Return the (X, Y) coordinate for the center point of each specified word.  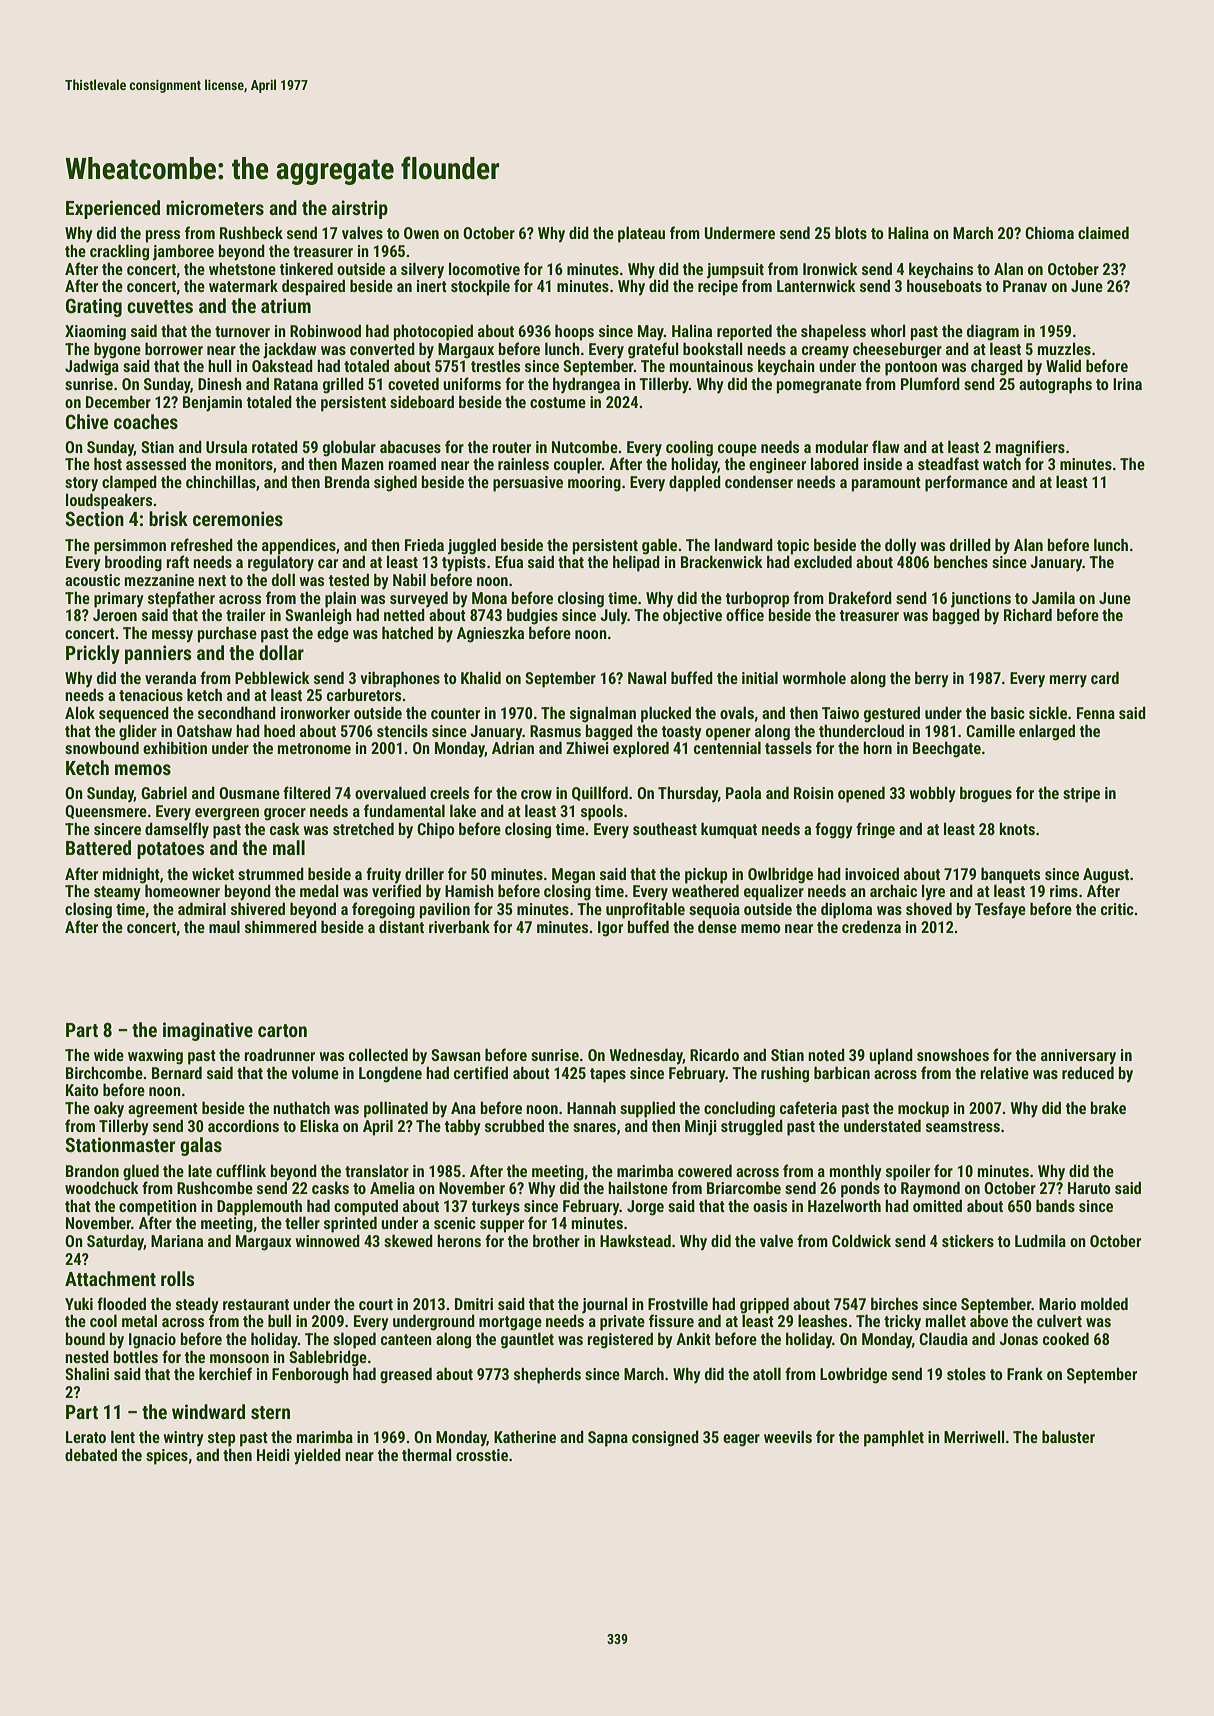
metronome (314, 748)
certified (481, 1072)
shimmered (281, 926)
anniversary (1078, 1057)
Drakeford (860, 597)
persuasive (528, 484)
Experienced (113, 209)
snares (594, 1127)
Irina (1127, 384)
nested (87, 1356)
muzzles (1064, 348)
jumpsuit (735, 271)
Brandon (92, 1170)
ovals (737, 712)
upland (891, 1056)
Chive (87, 421)
